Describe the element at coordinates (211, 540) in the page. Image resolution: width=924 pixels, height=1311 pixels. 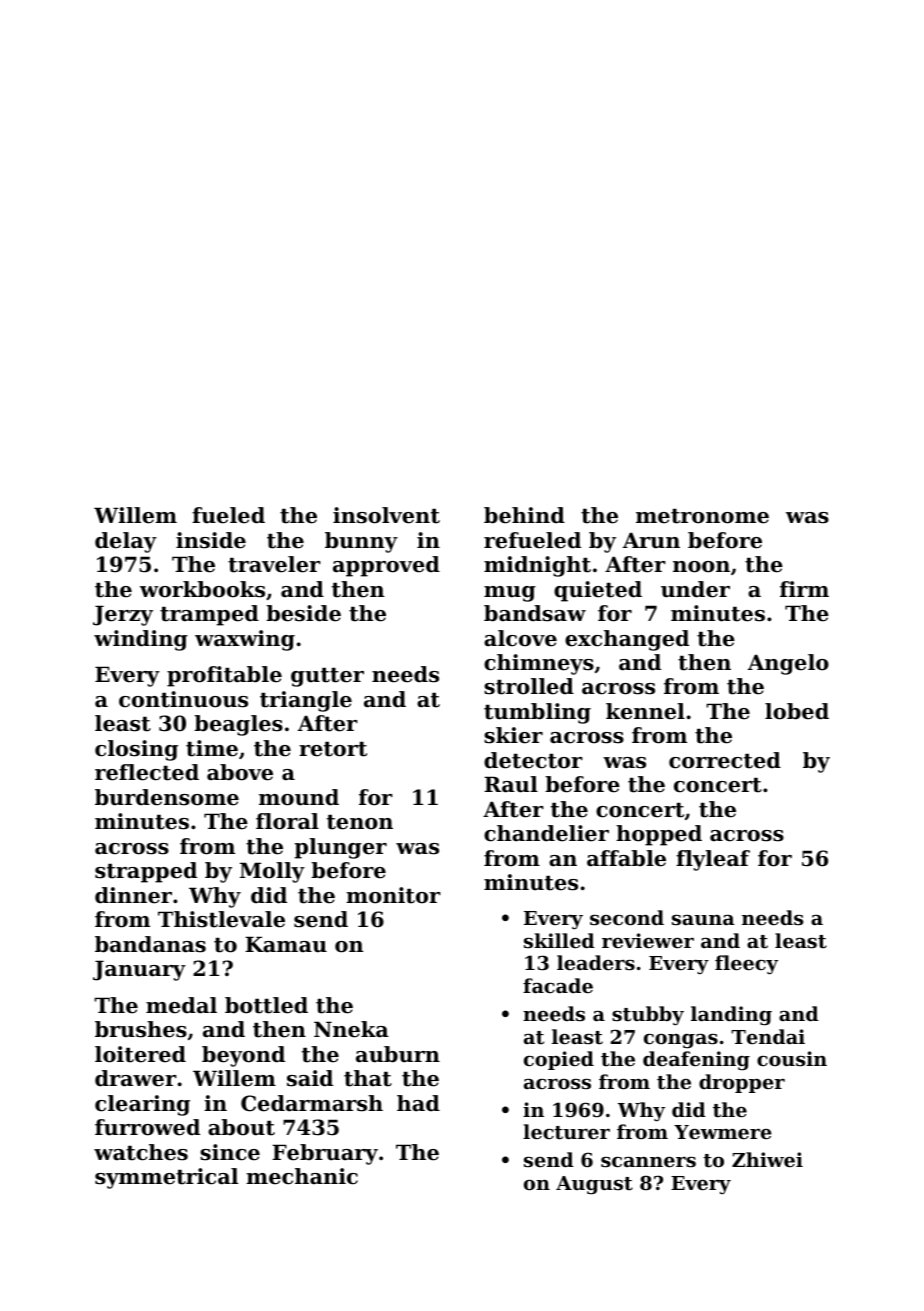
I see `inside` at that location.
